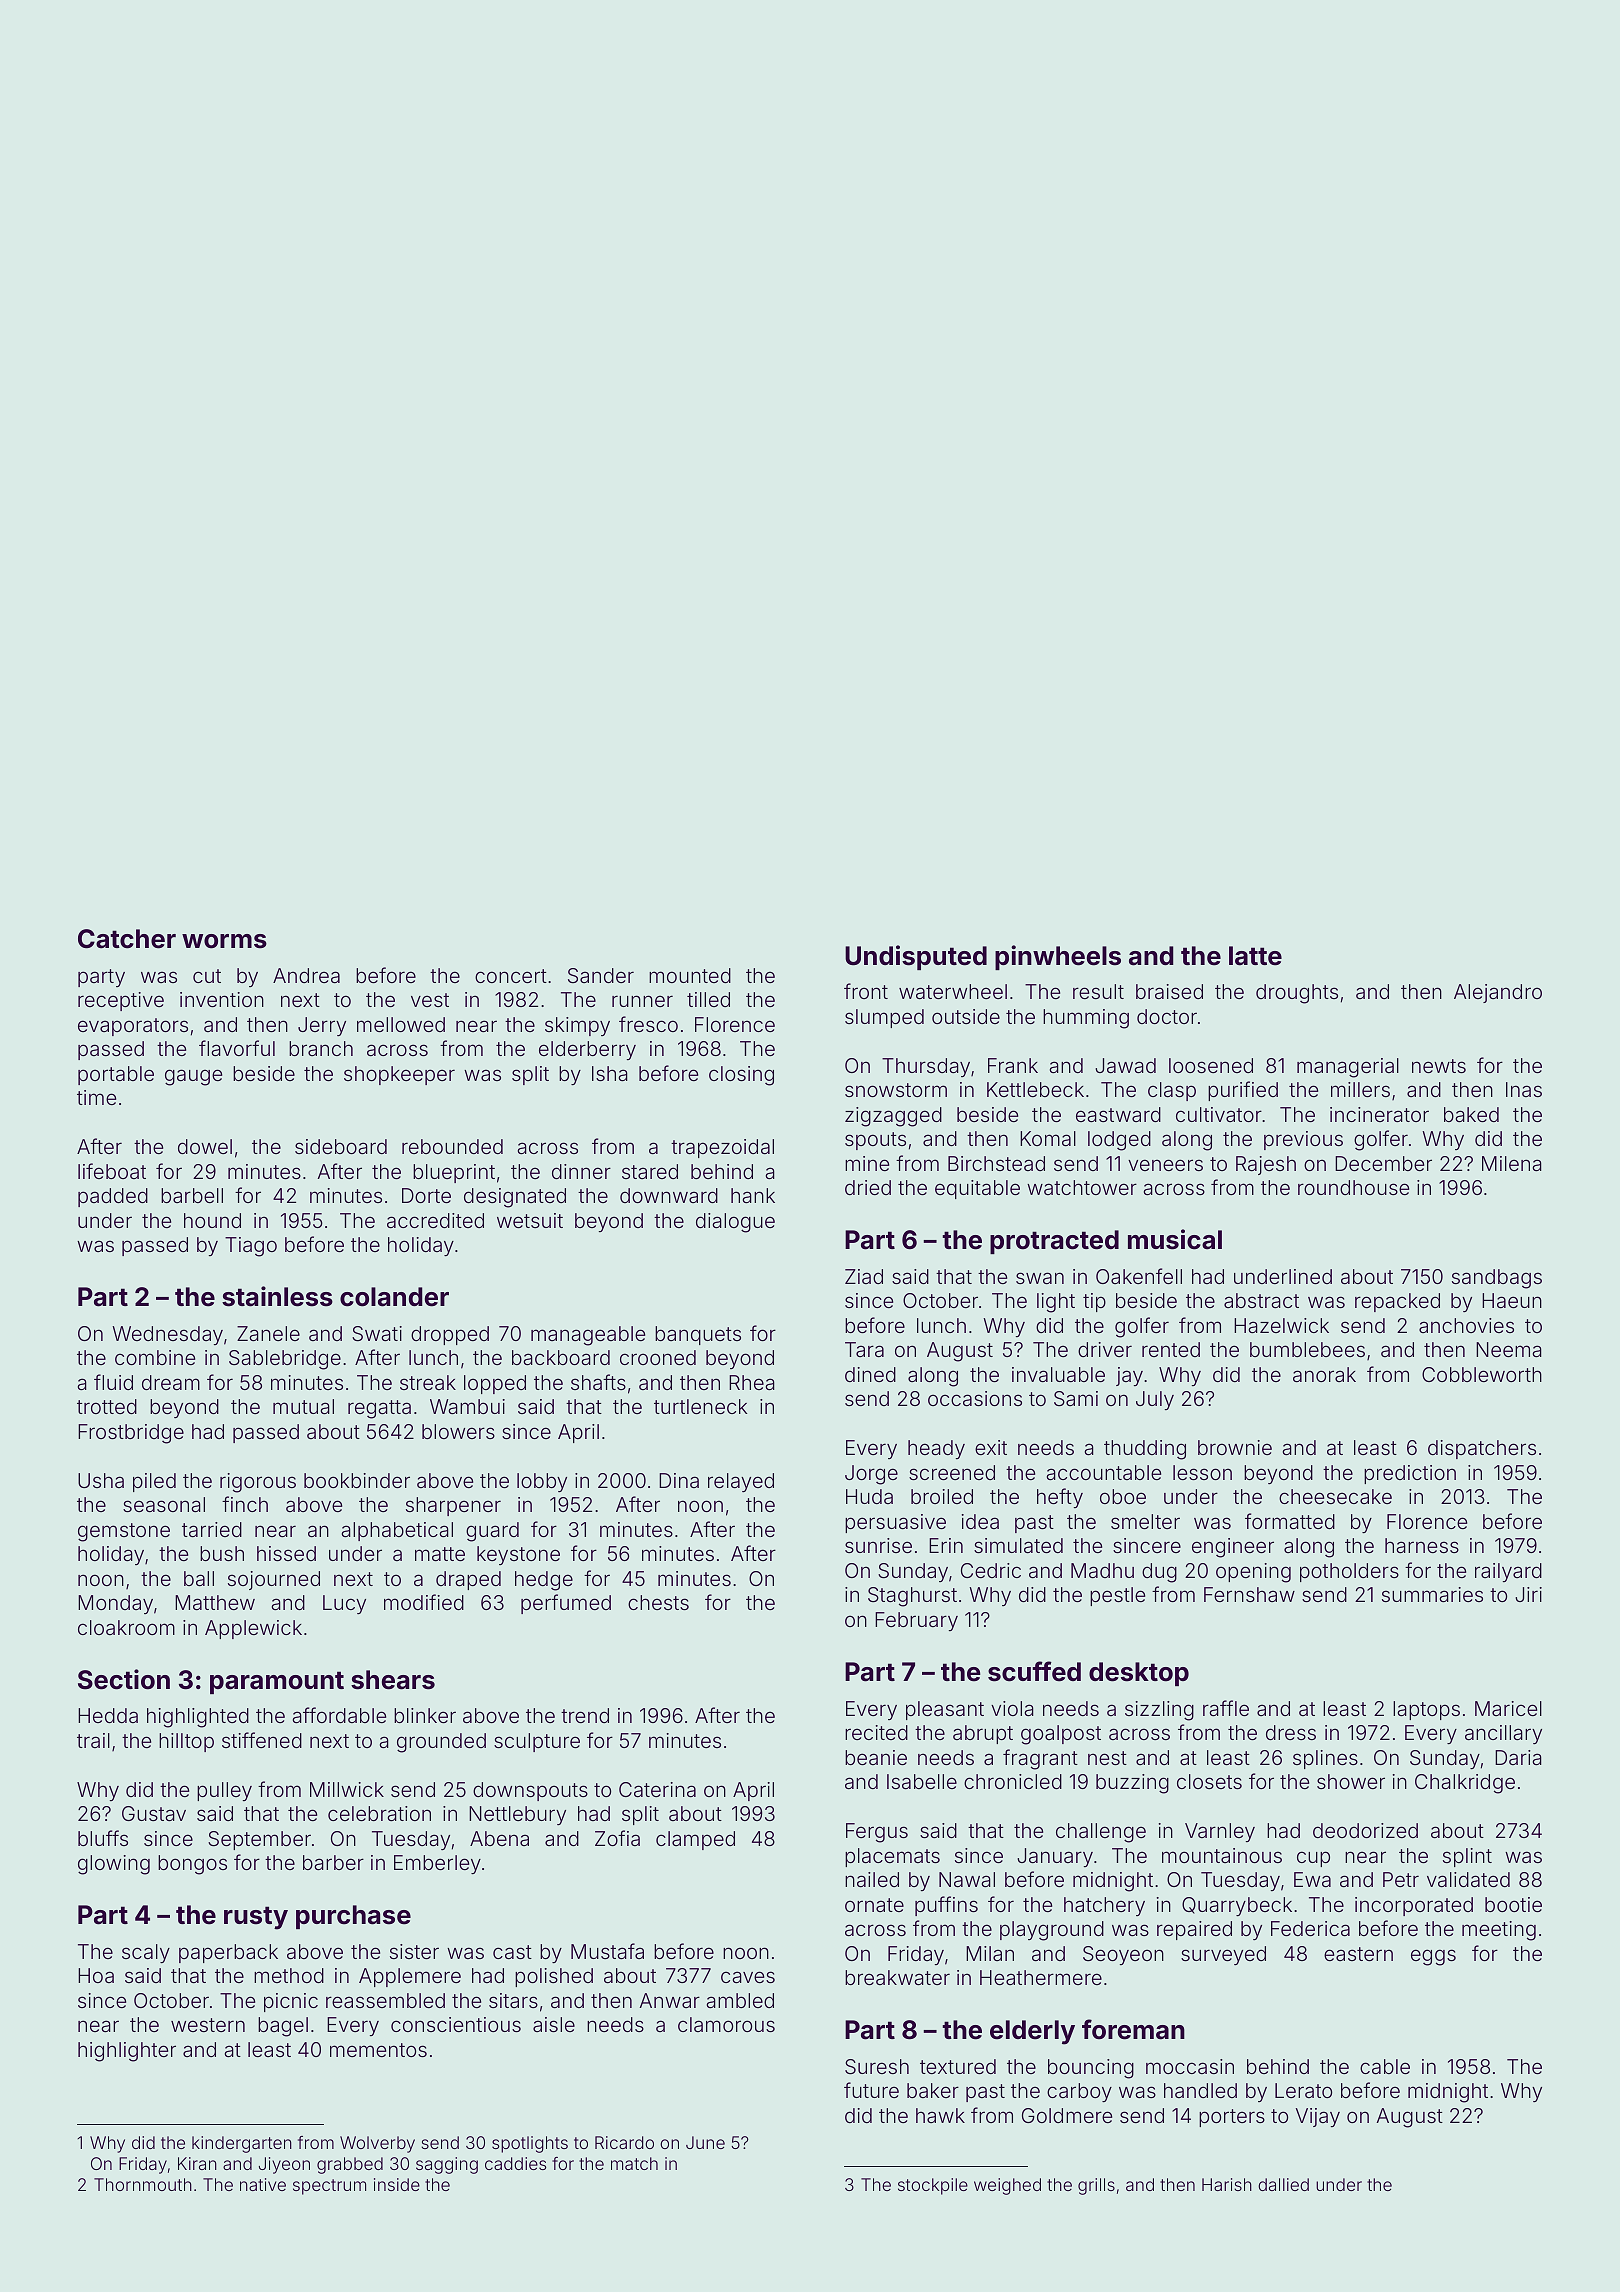 Image resolution: width=1620 pixels, height=2292 pixels. What do you see at coordinates (112, 1171) in the screenshot?
I see `lifeboat` at bounding box center [112, 1171].
